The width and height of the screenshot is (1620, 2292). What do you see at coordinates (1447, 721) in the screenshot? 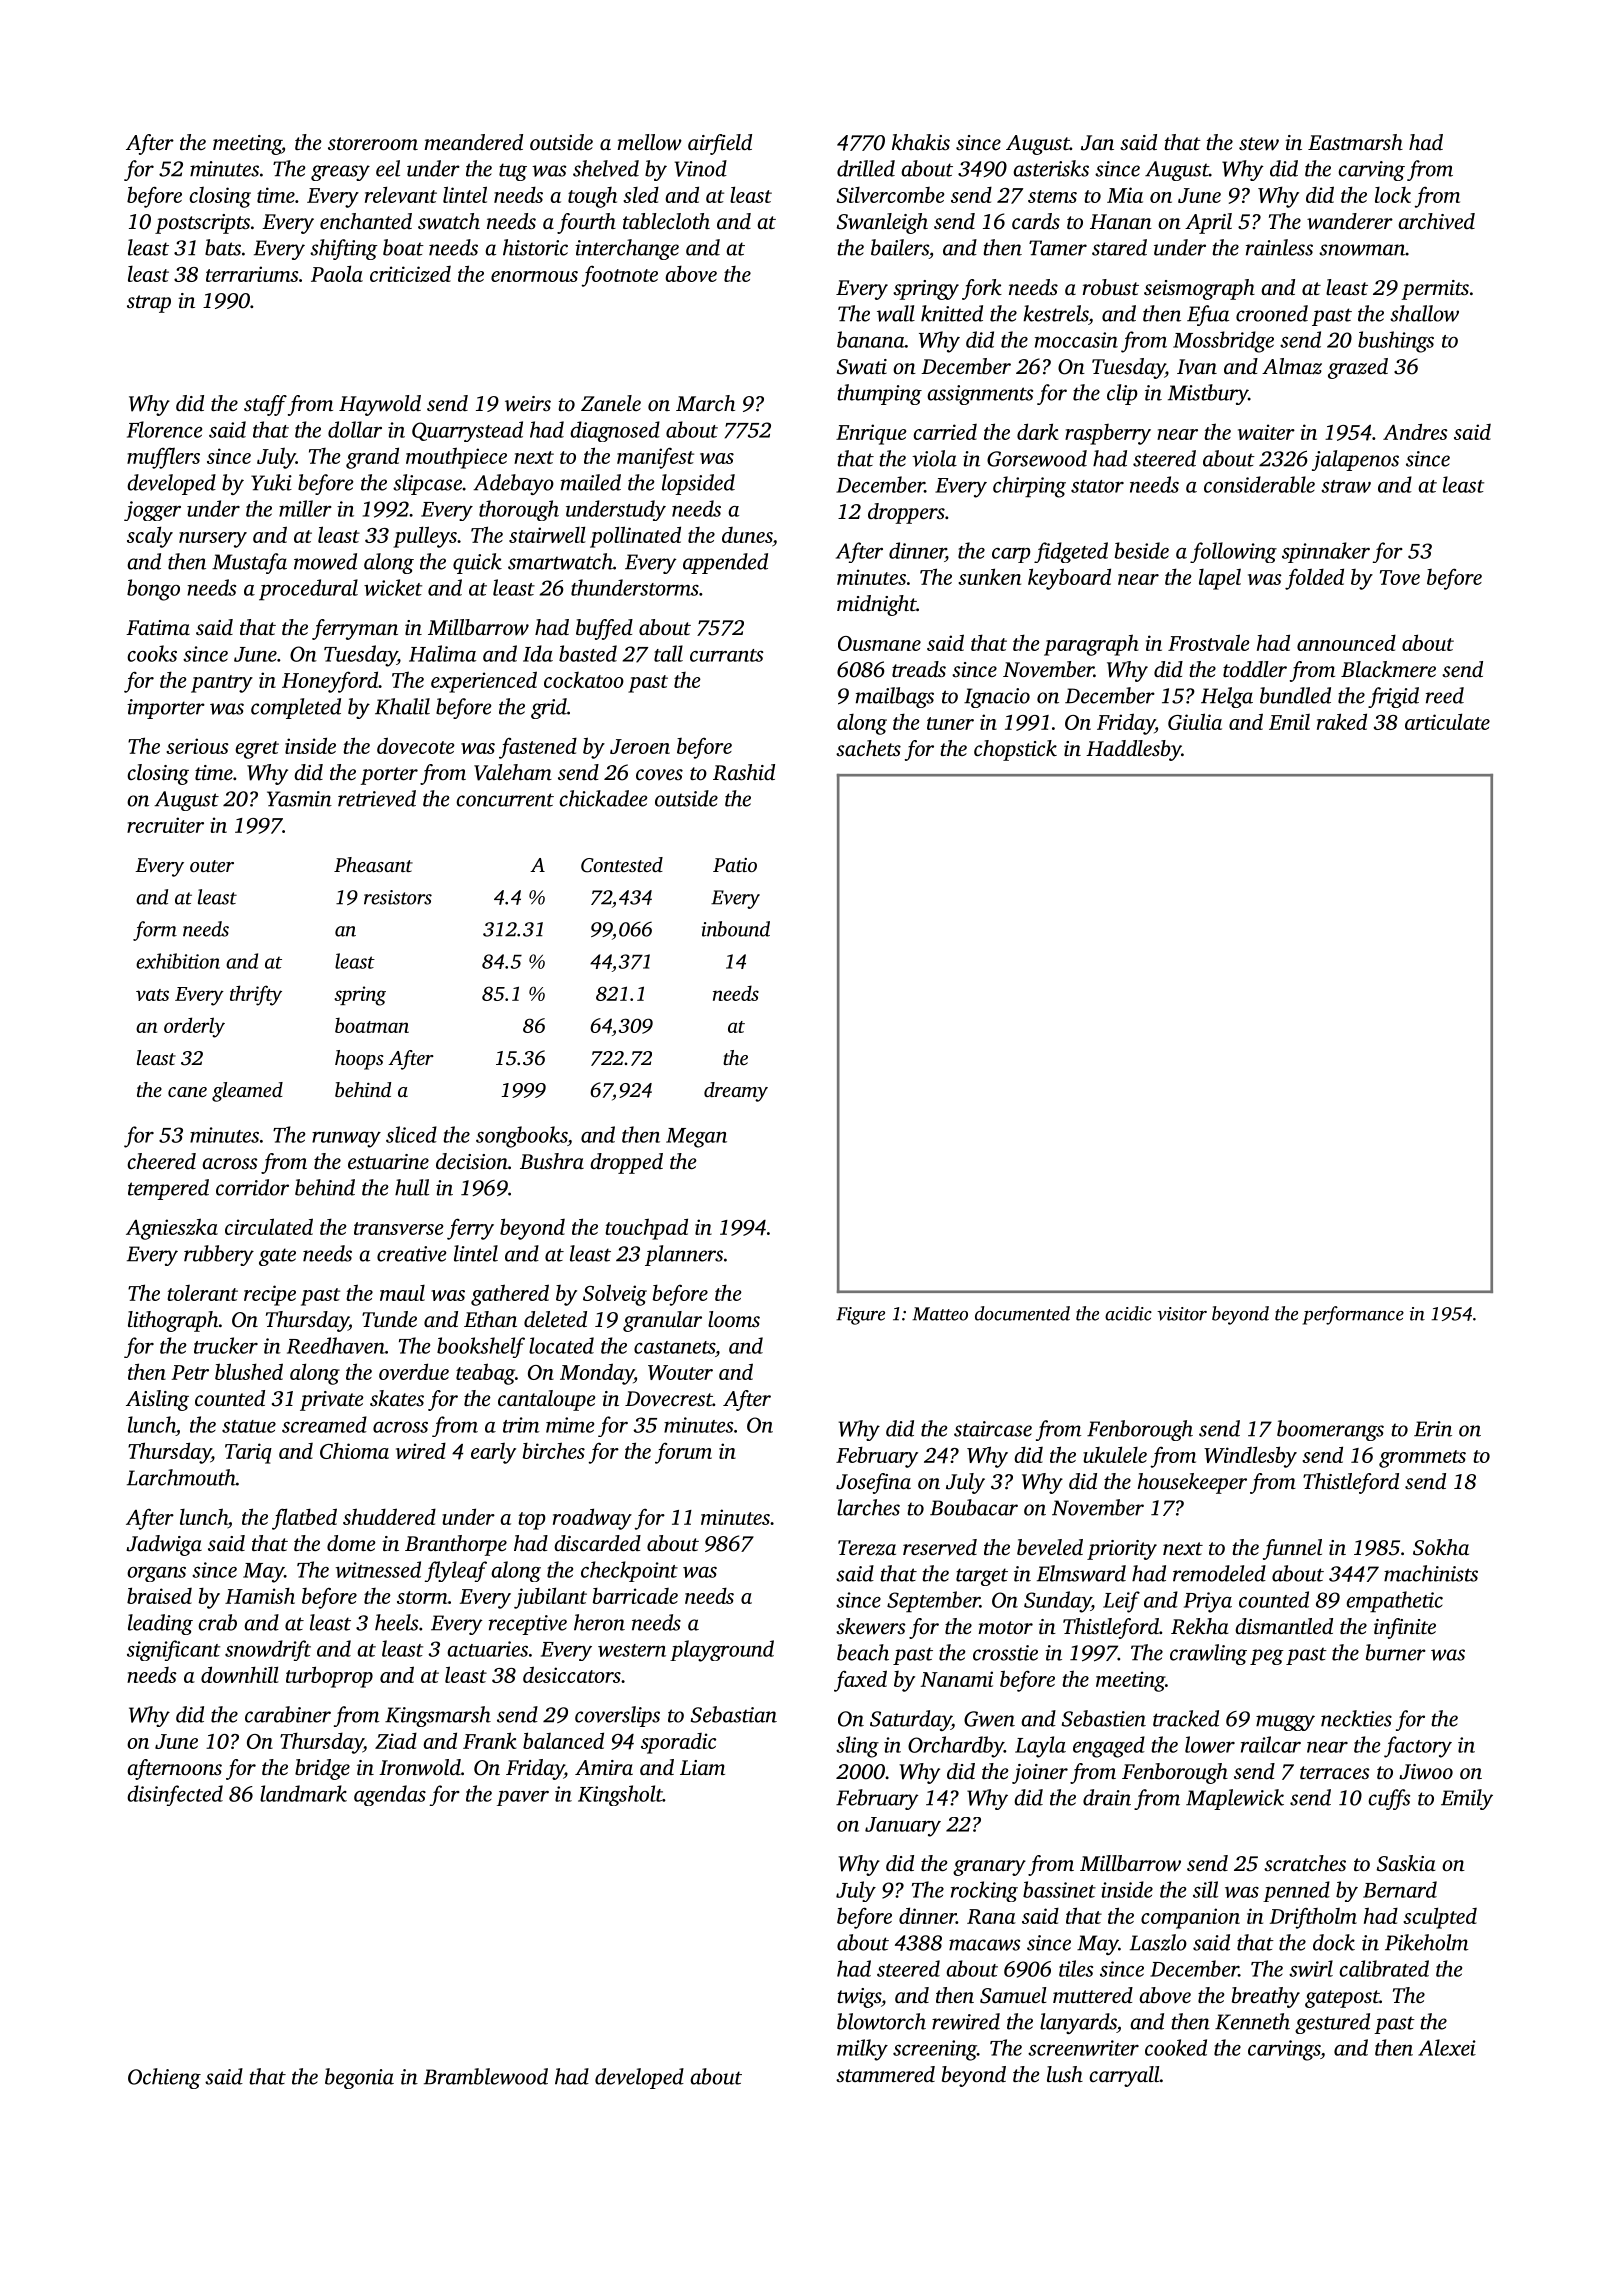
I see `articulate` at bounding box center [1447, 721].
